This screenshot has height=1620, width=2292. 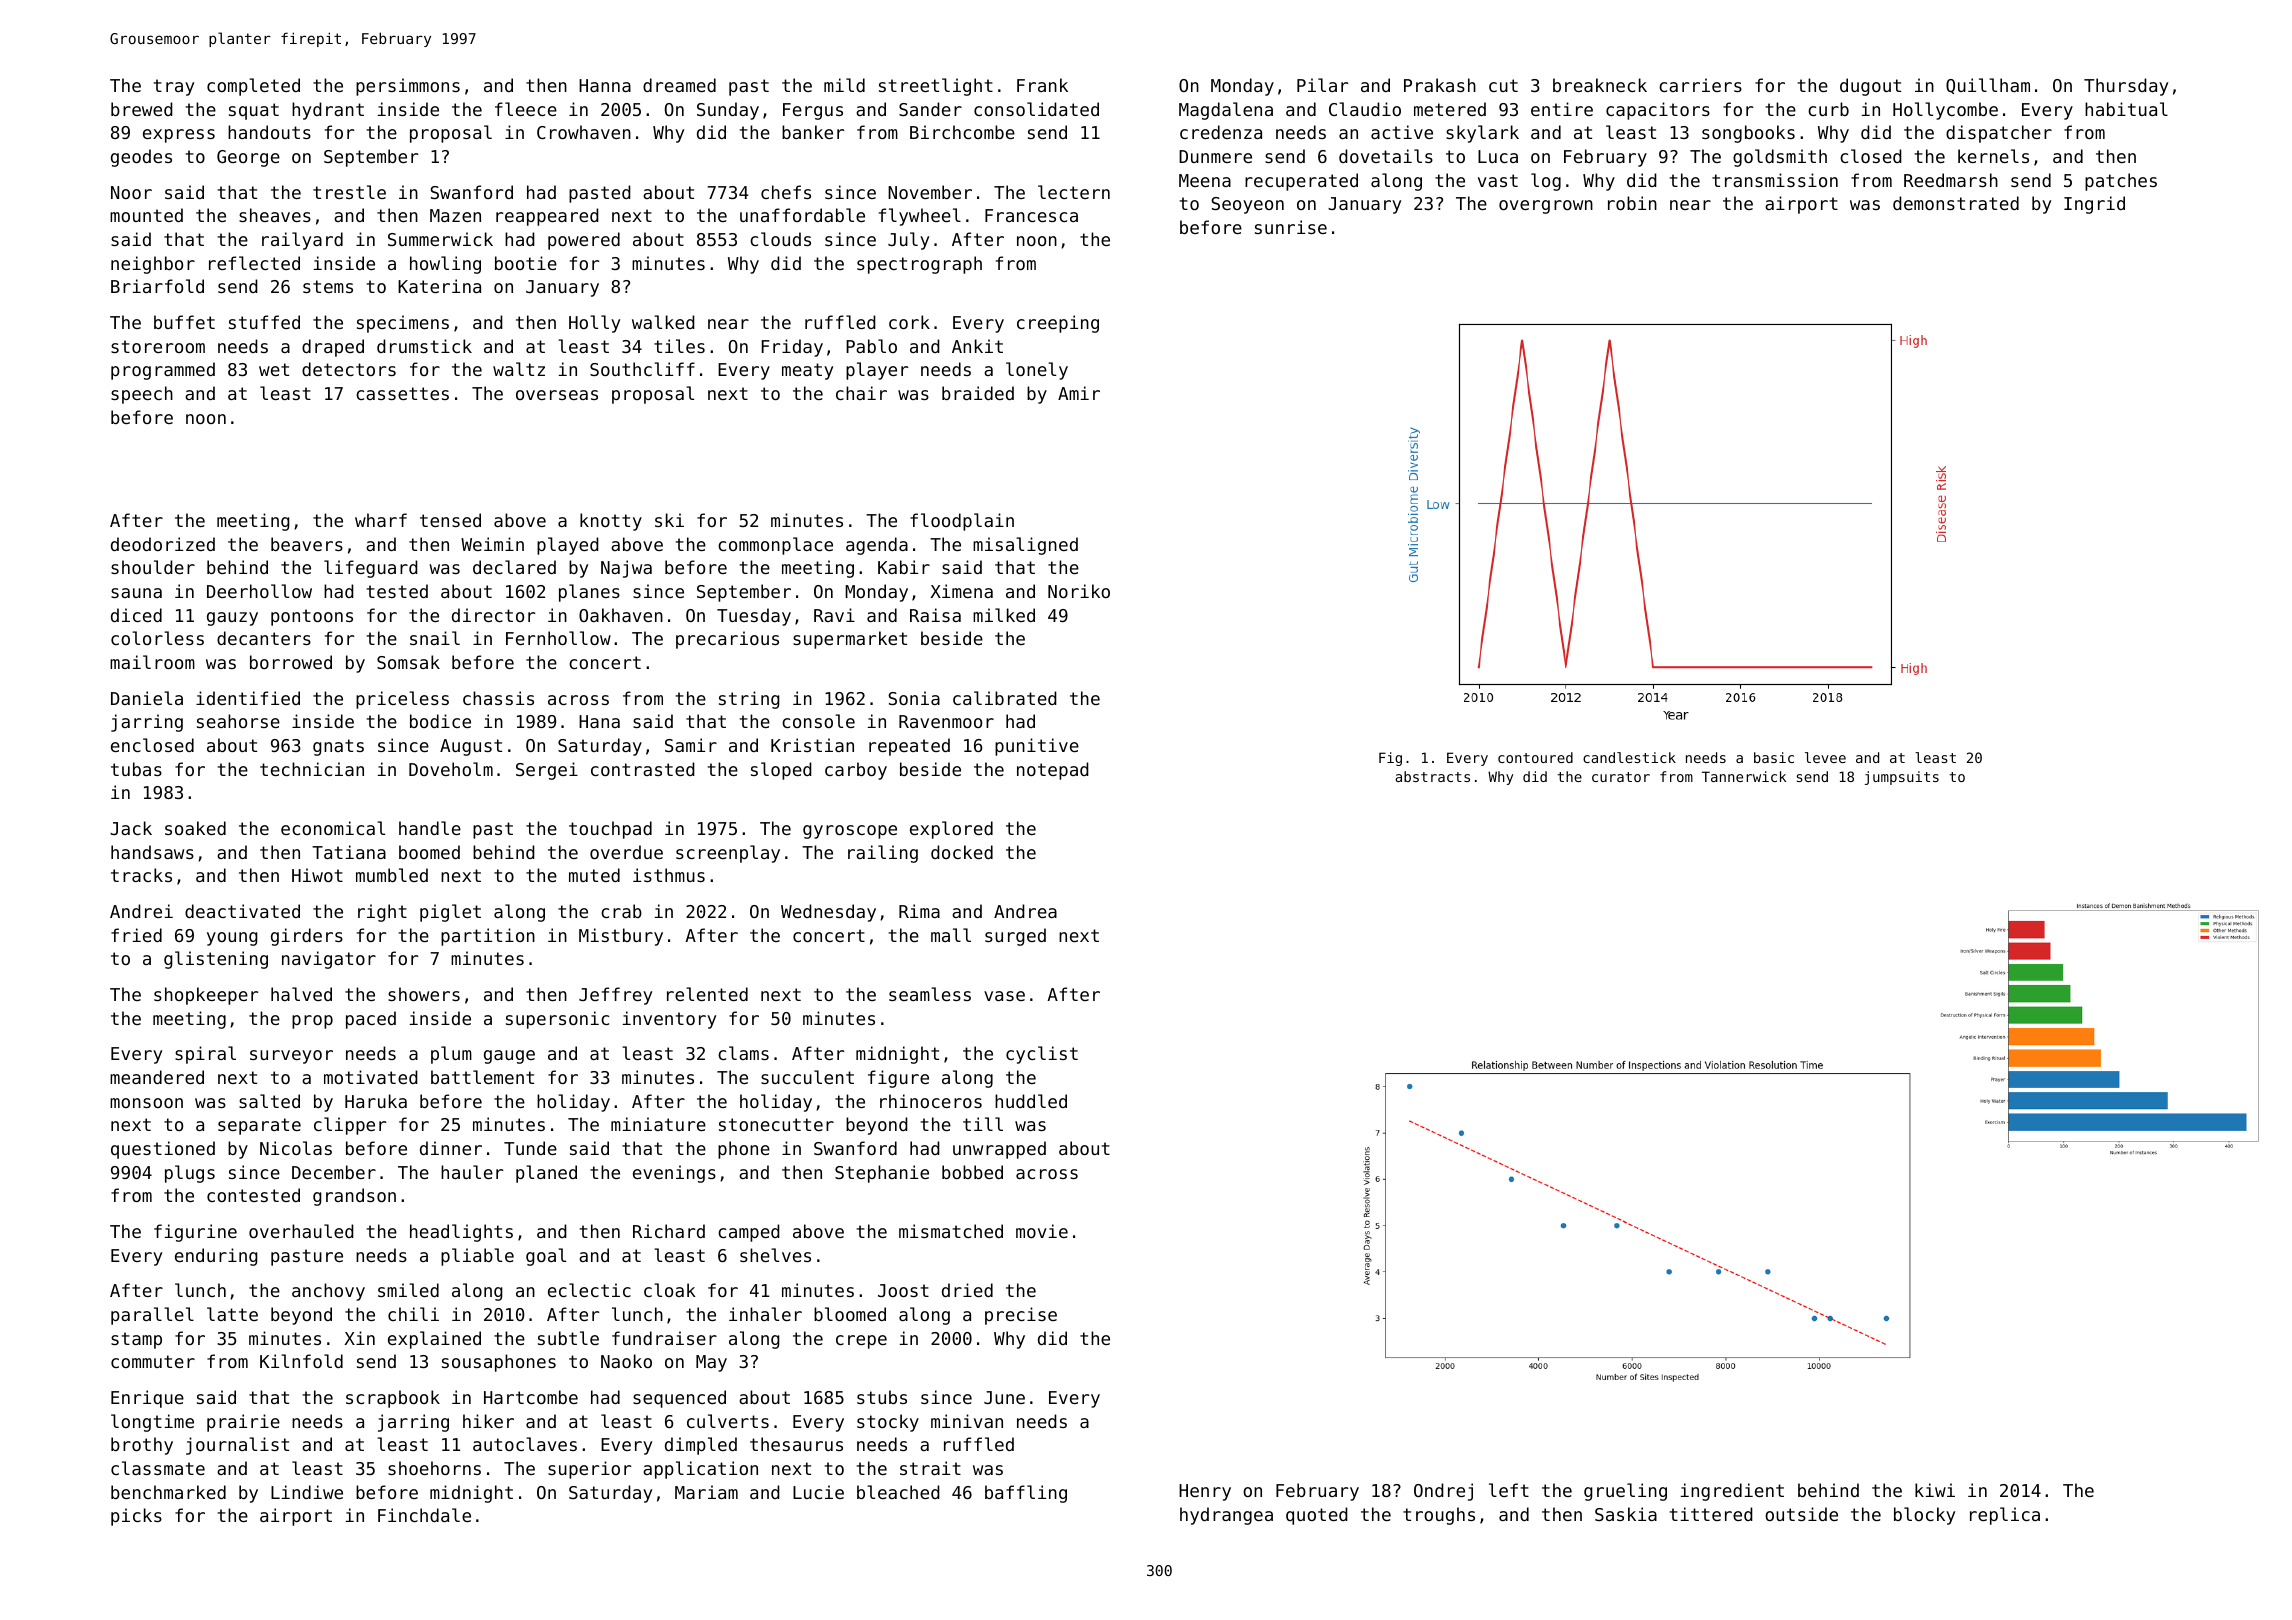 I want to click on explored, so click(x=951, y=830).
